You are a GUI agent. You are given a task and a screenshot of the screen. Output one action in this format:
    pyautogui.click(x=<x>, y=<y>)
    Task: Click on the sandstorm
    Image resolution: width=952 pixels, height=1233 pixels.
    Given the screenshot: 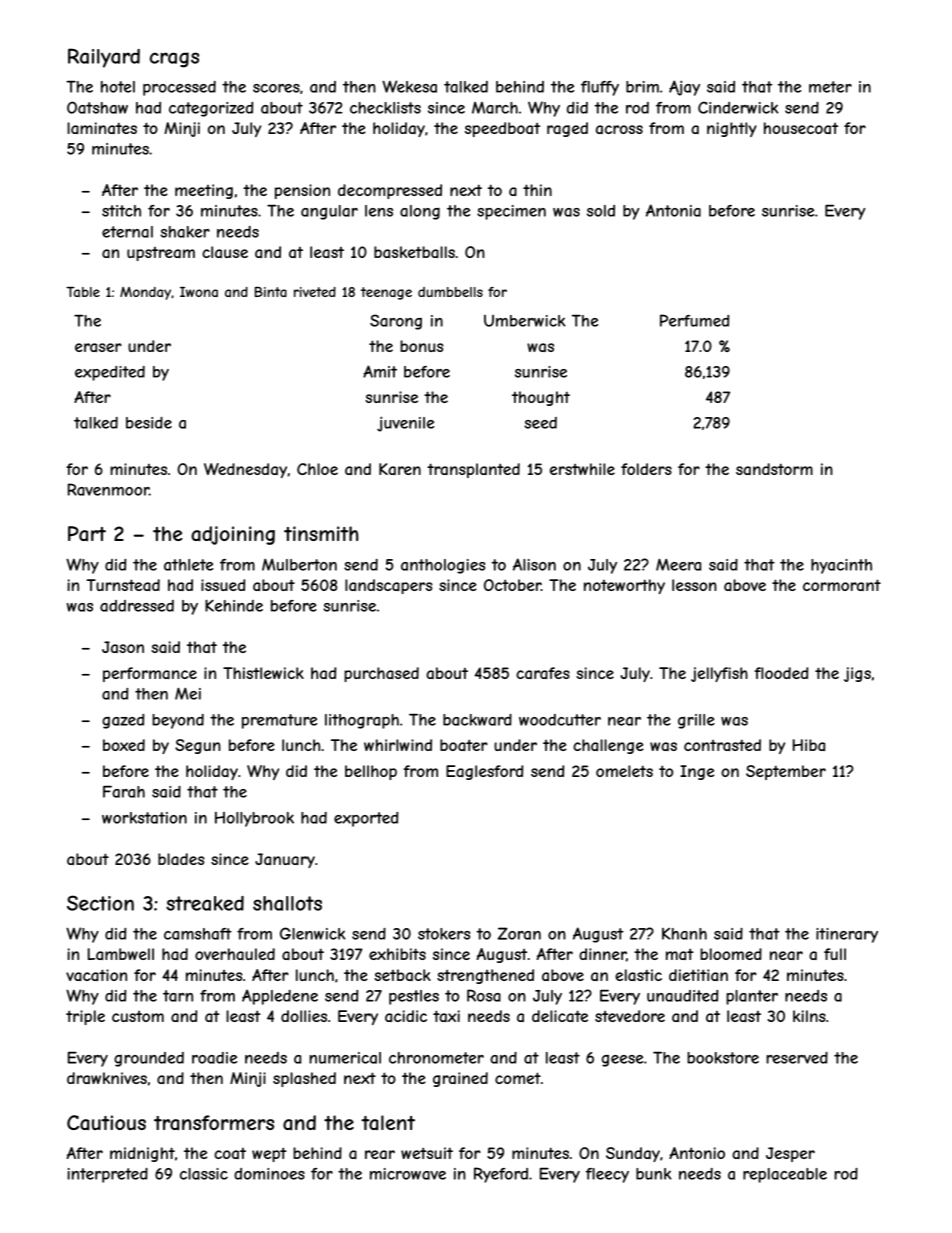 What is the action you would take?
    pyautogui.click(x=774, y=469)
